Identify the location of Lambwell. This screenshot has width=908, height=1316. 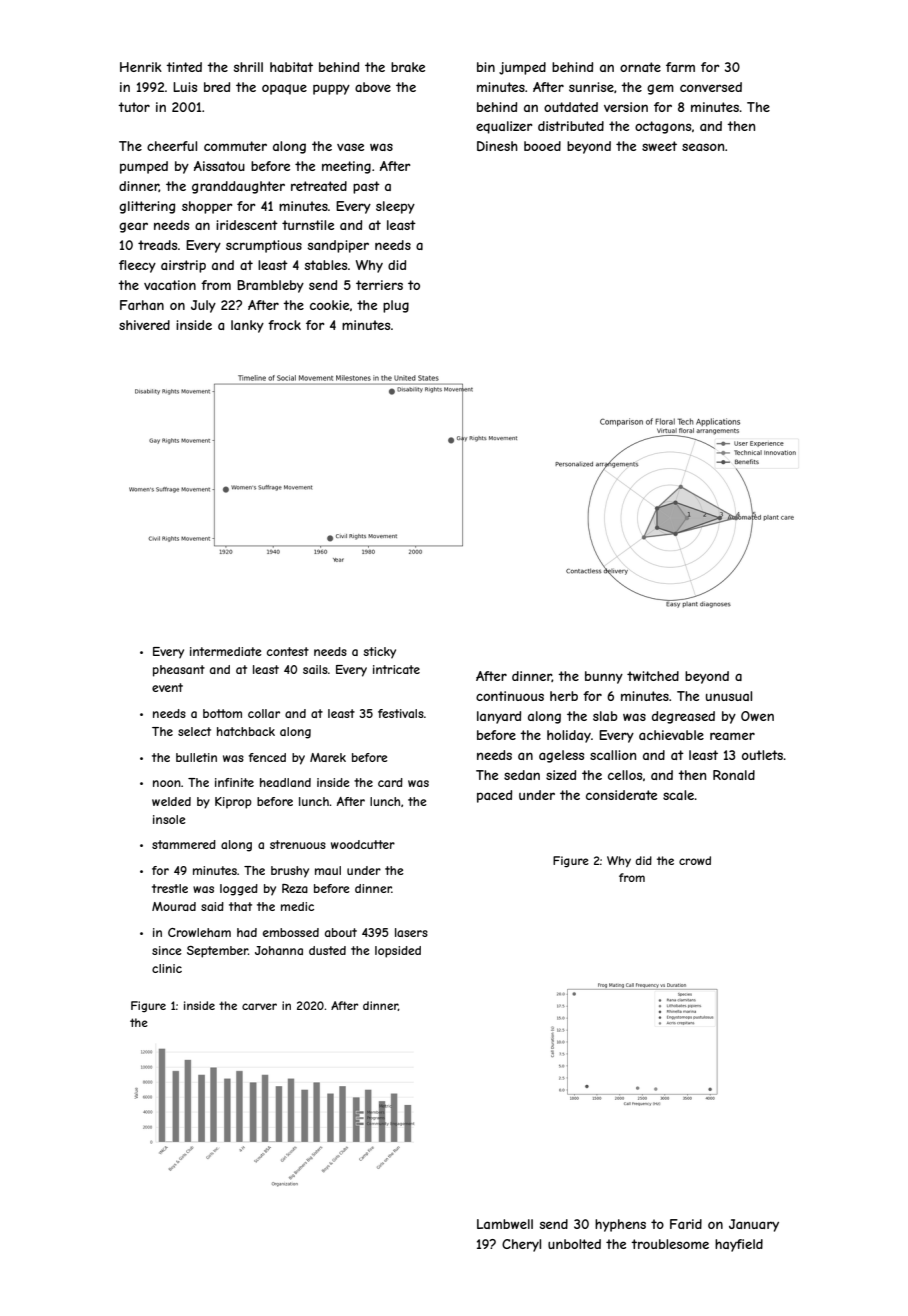
(505, 1224).
